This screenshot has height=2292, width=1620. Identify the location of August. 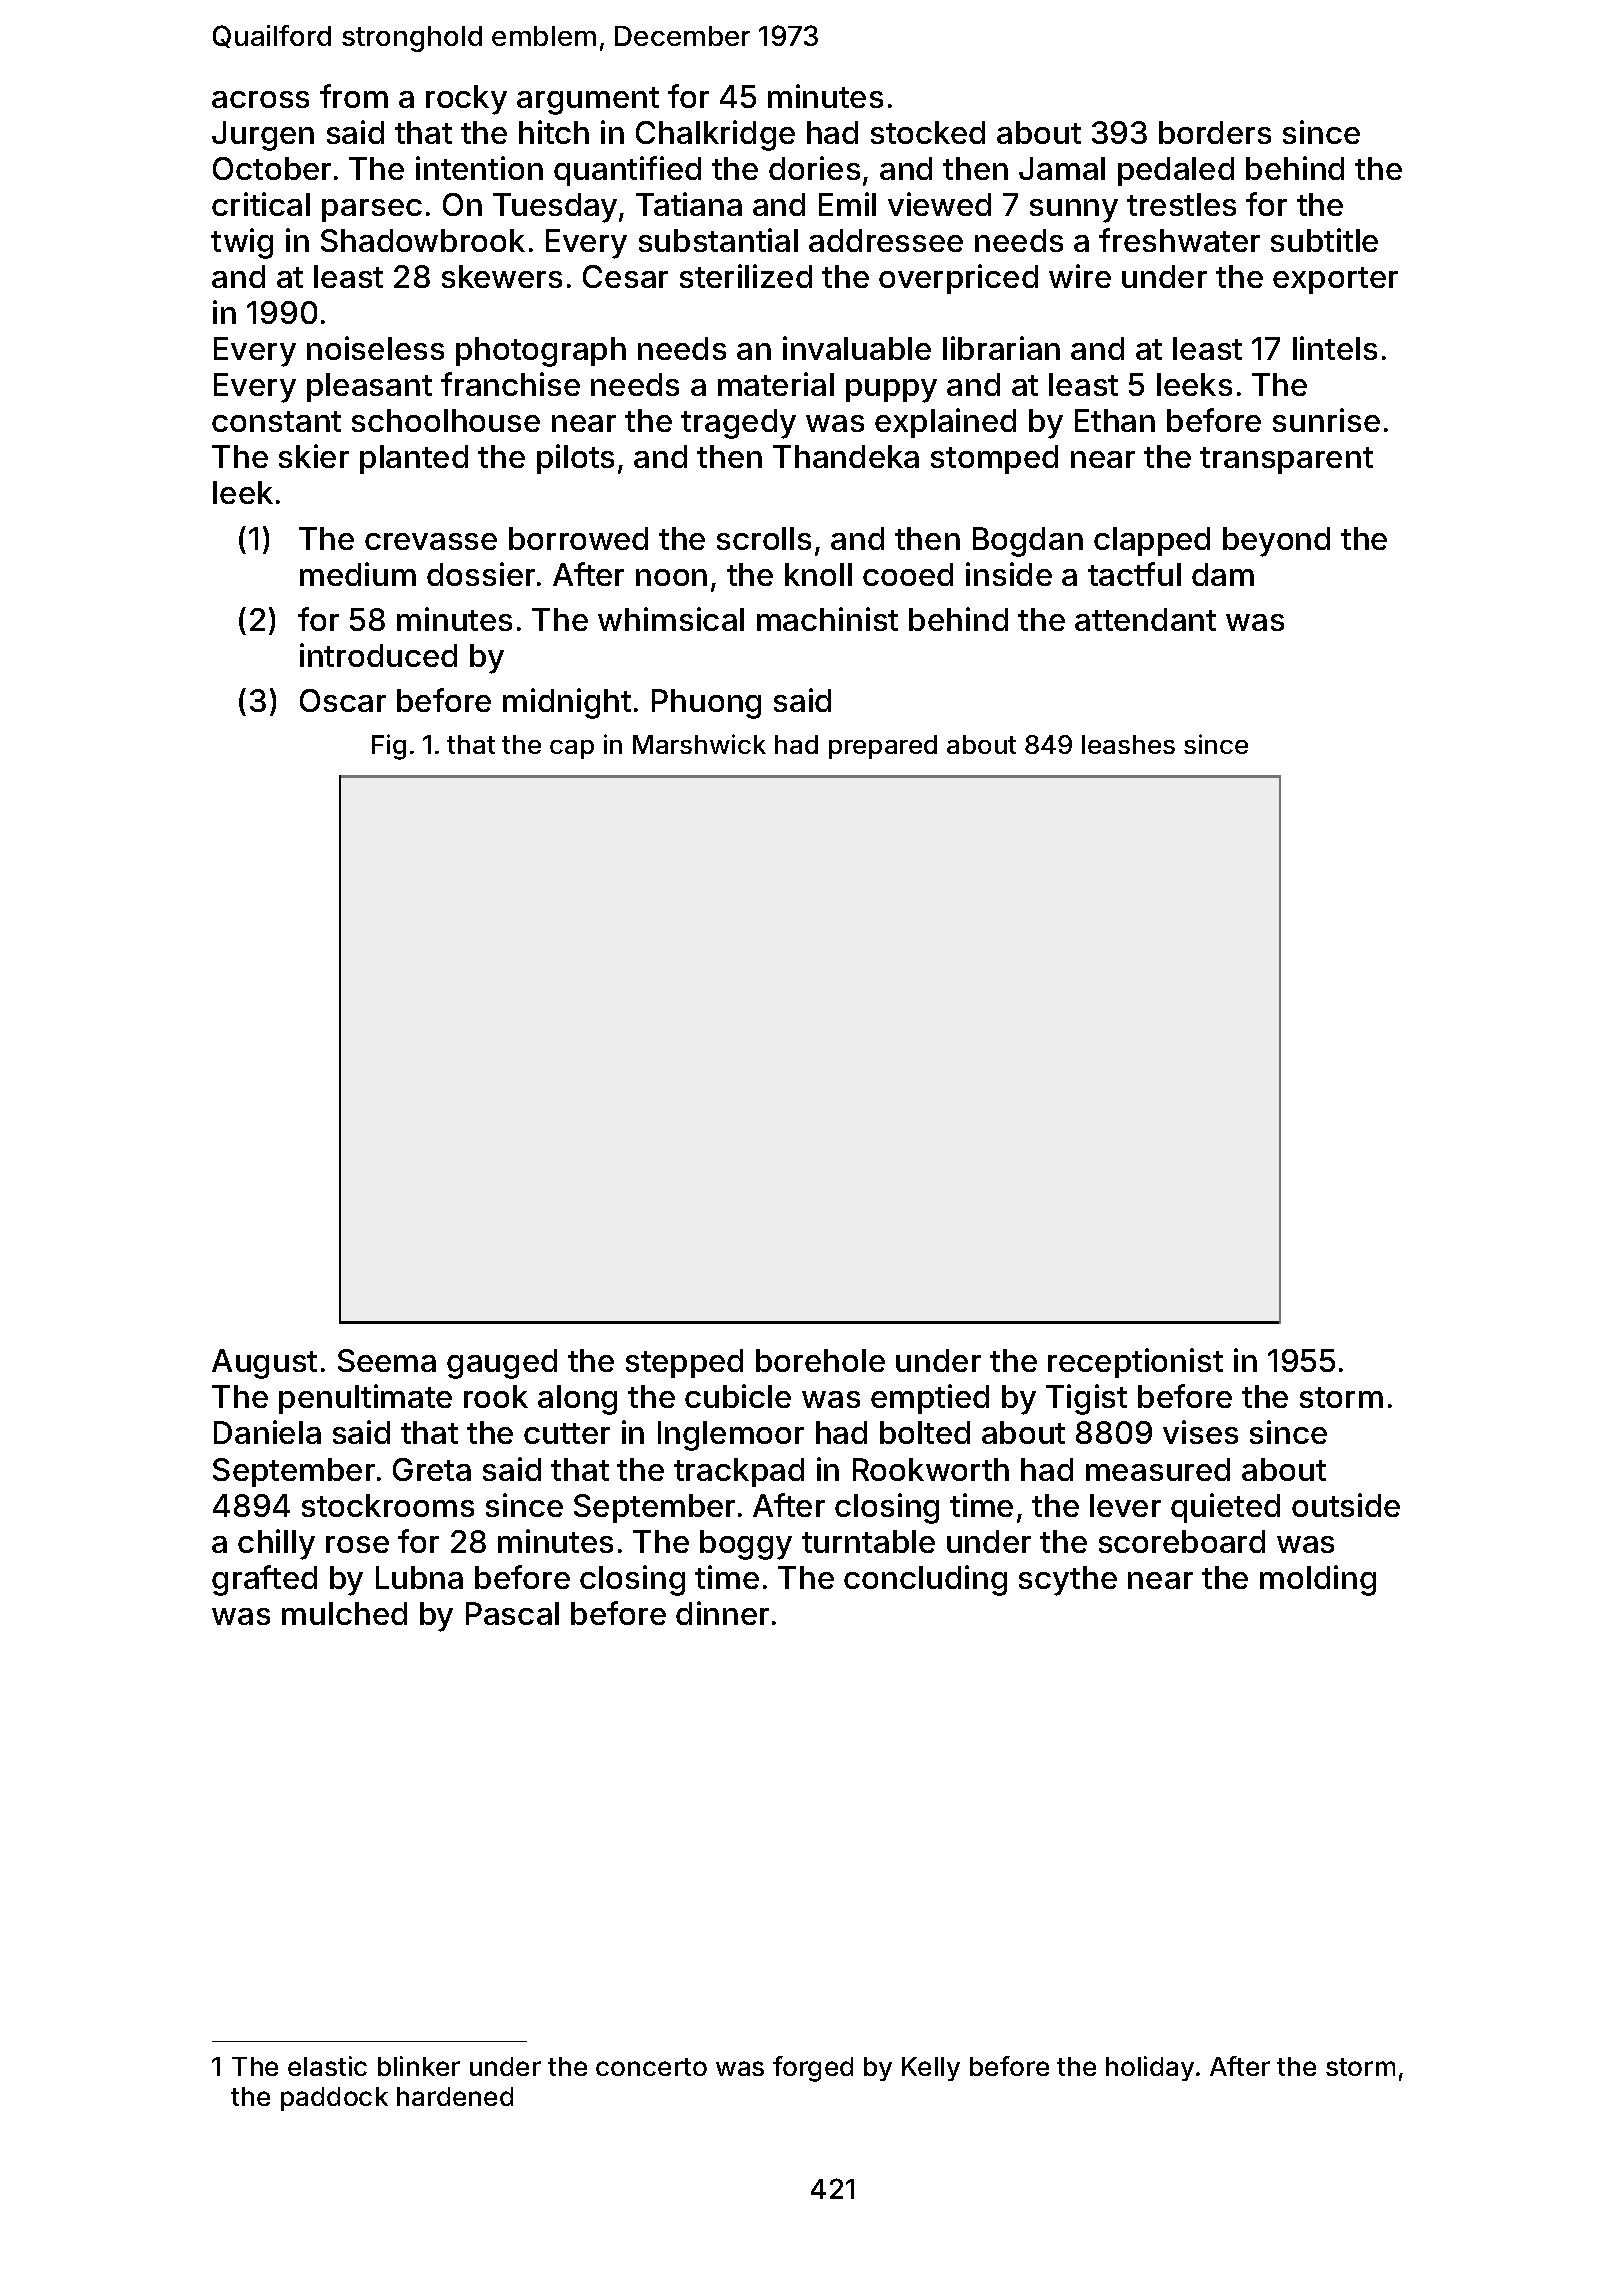
(264, 1364).
